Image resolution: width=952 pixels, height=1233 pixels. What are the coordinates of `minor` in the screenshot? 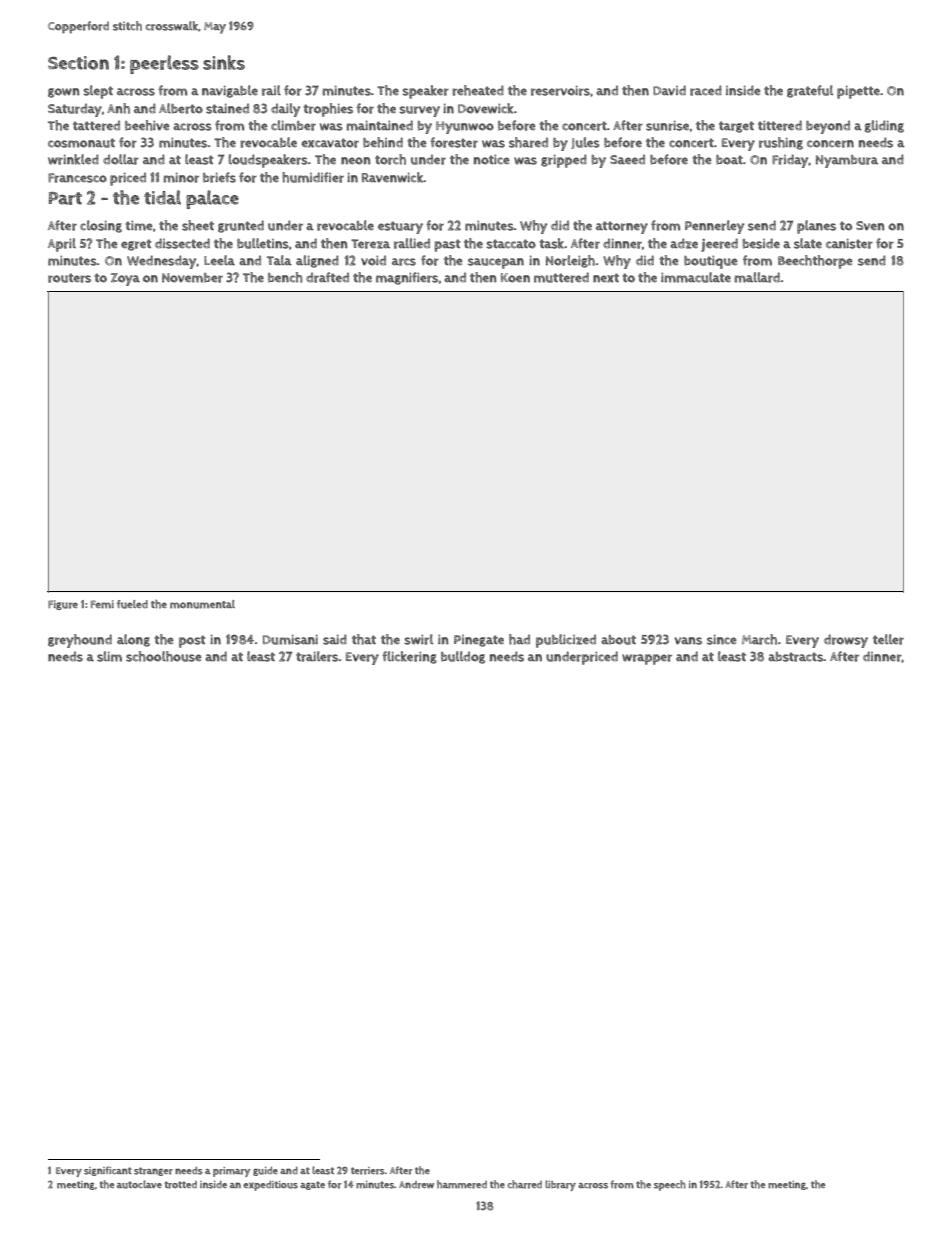 It's located at (181, 177).
